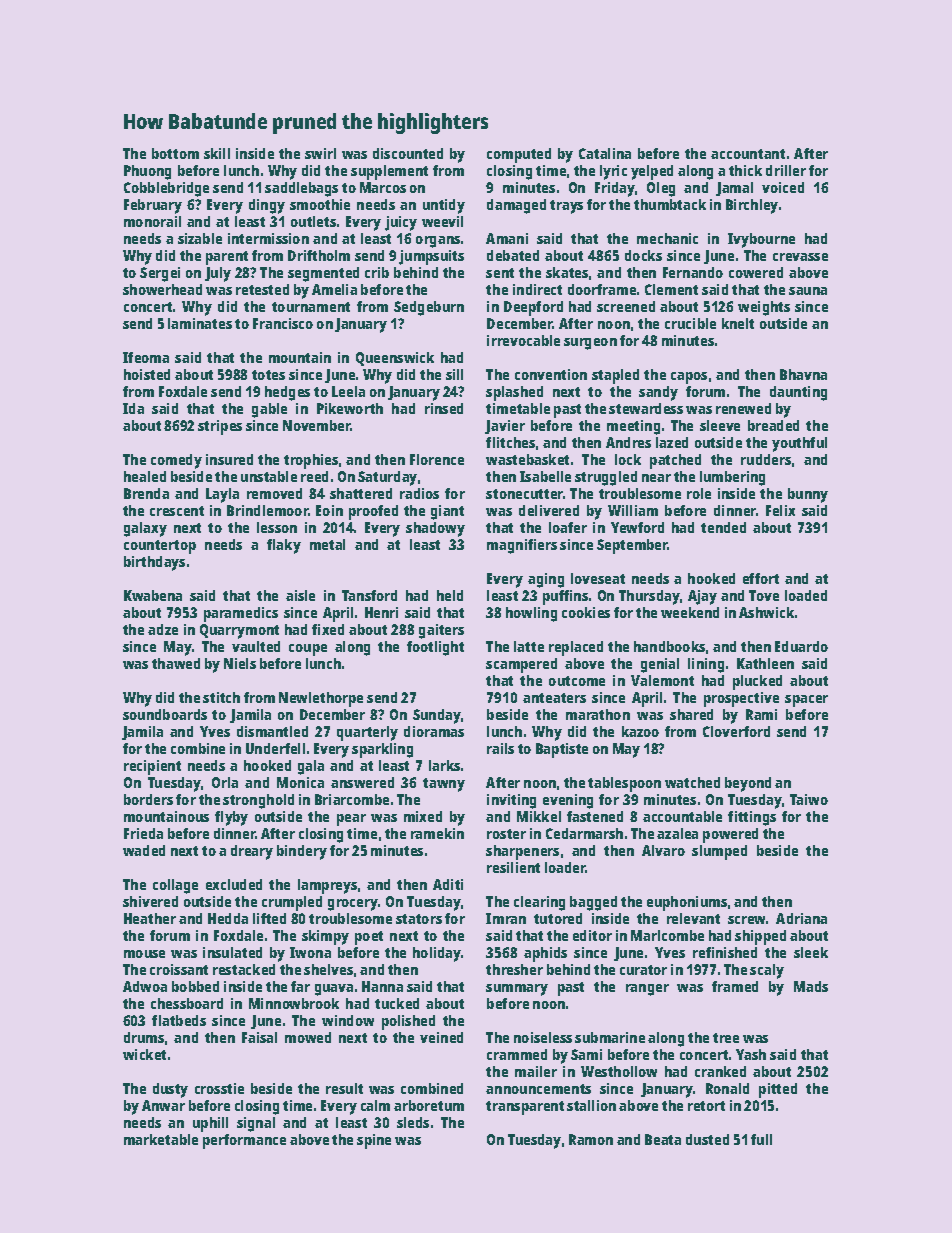 Image resolution: width=952 pixels, height=1233 pixels. What do you see at coordinates (375, 1105) in the screenshot?
I see `calm` at bounding box center [375, 1105].
